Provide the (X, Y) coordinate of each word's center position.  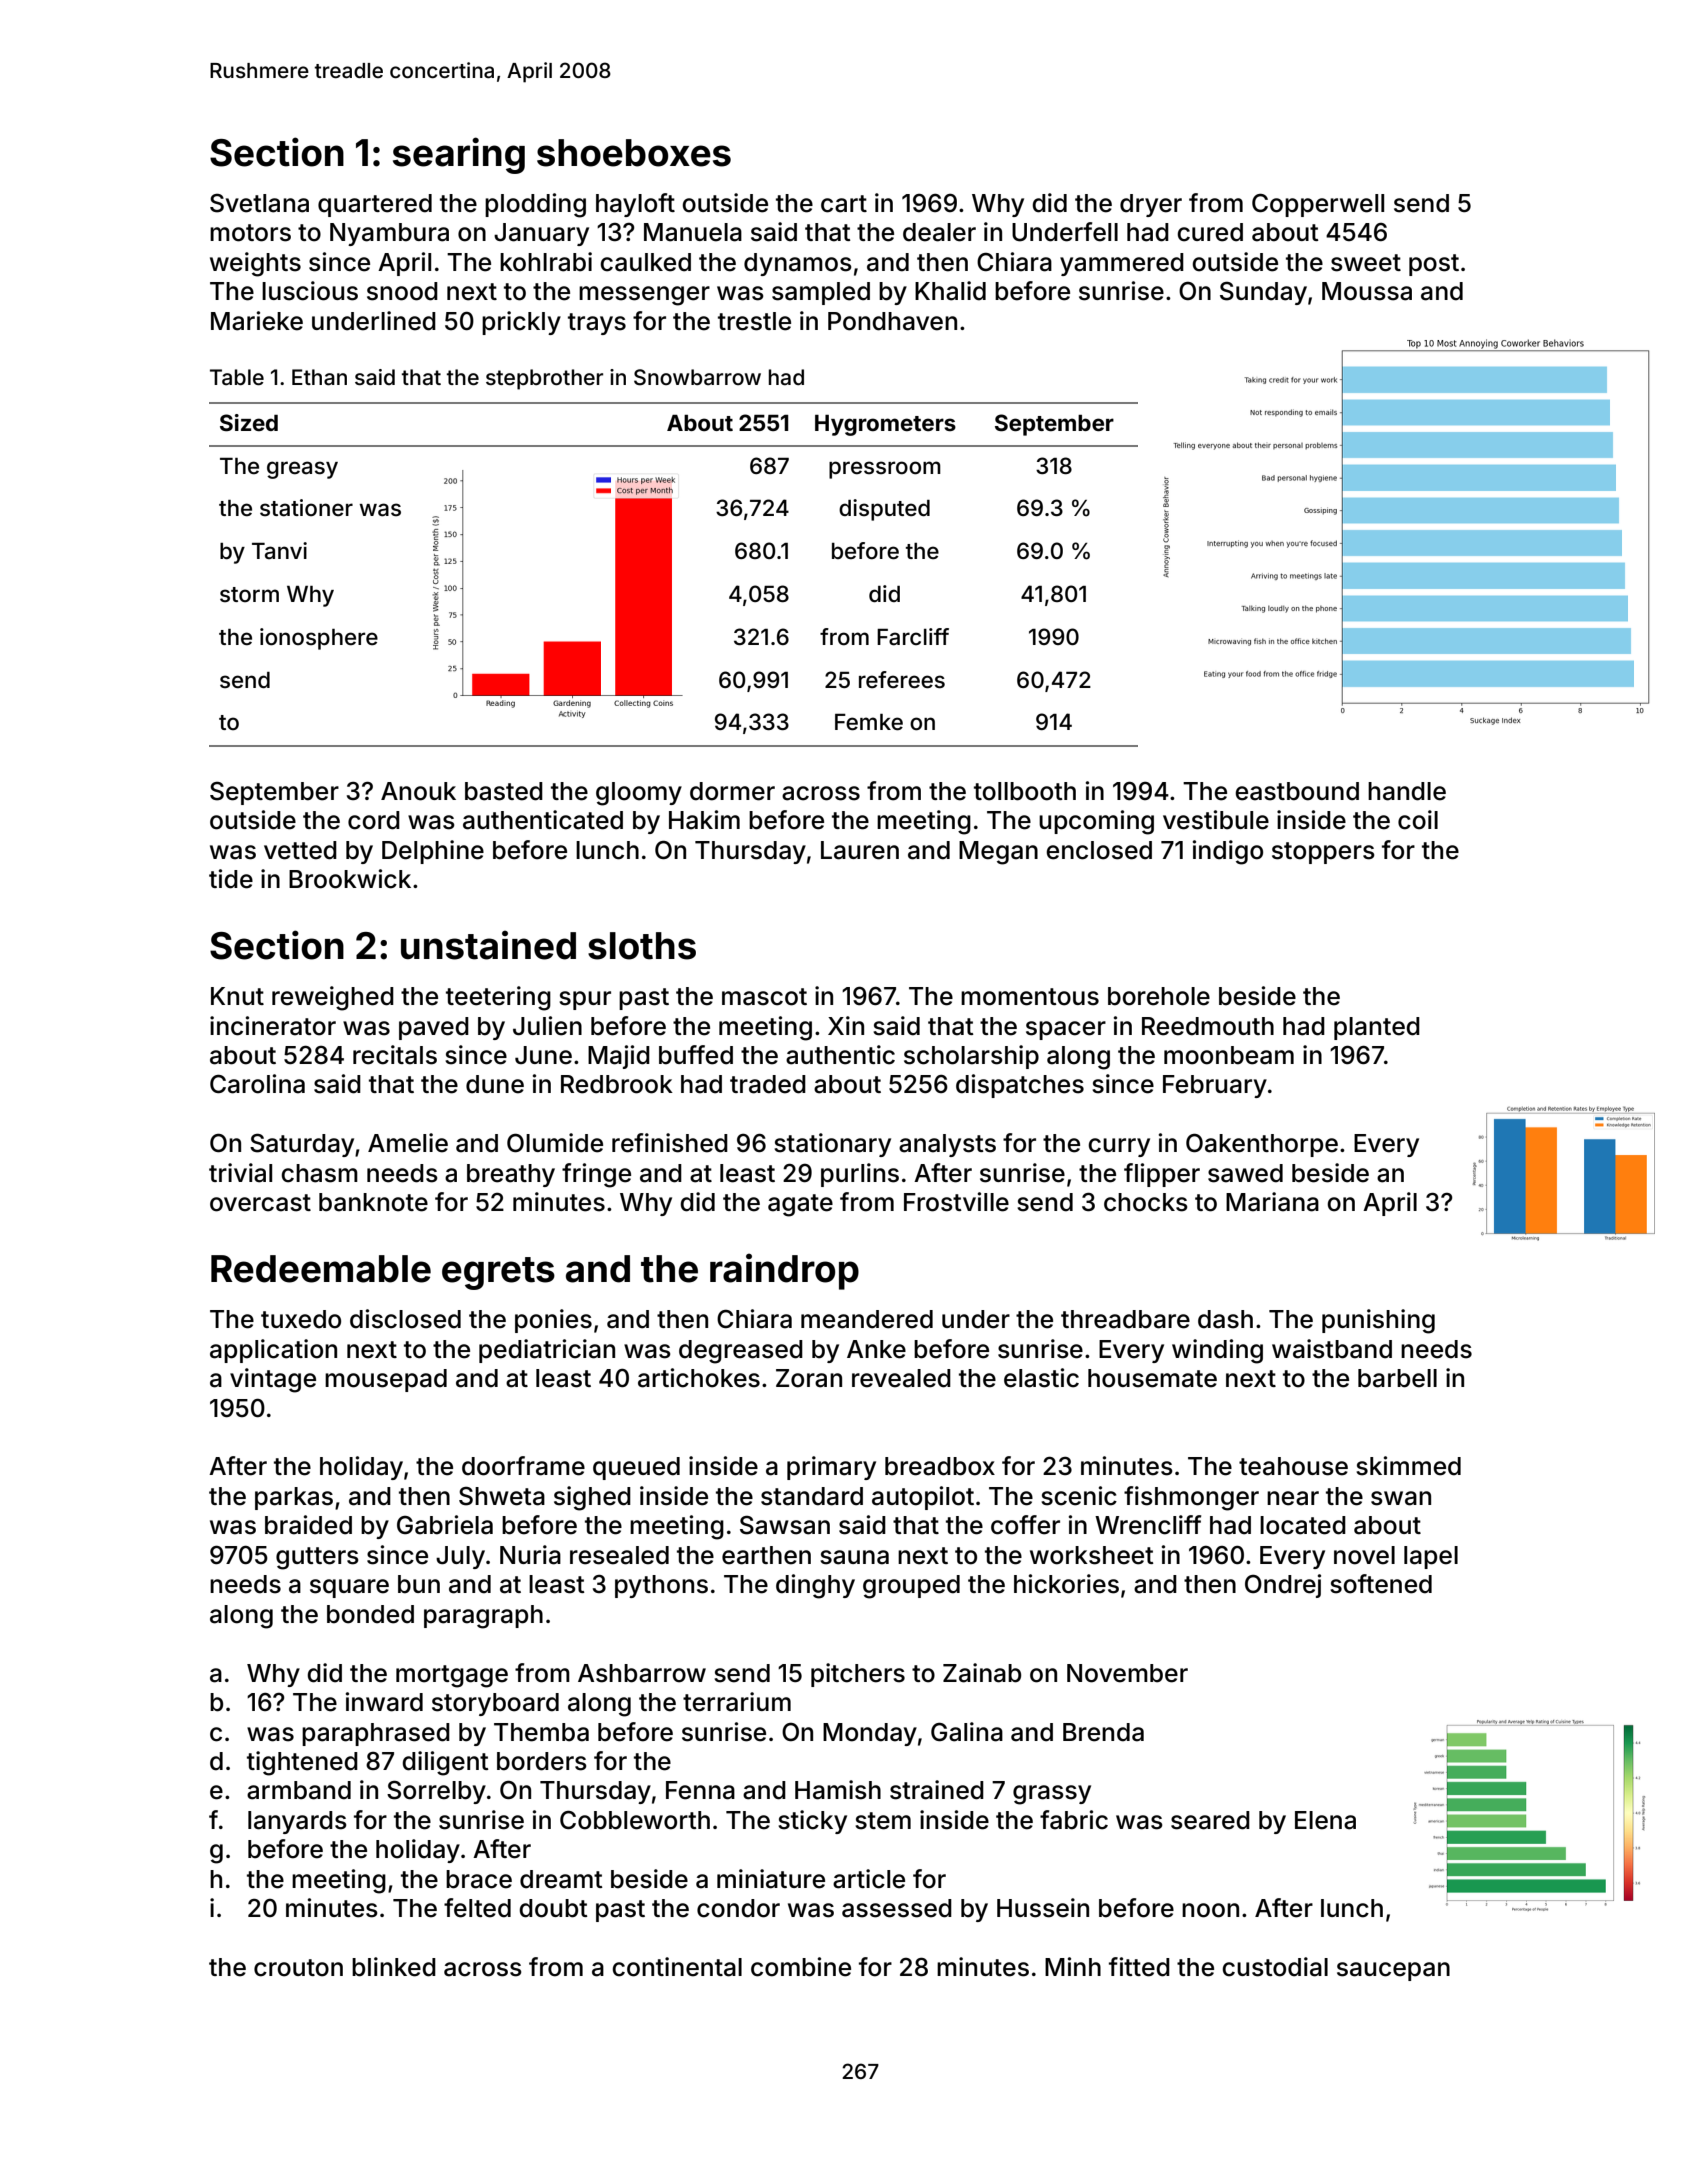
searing (459, 155)
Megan (998, 853)
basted (504, 791)
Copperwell (1318, 205)
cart (844, 204)
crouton (298, 1968)
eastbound (1297, 791)
